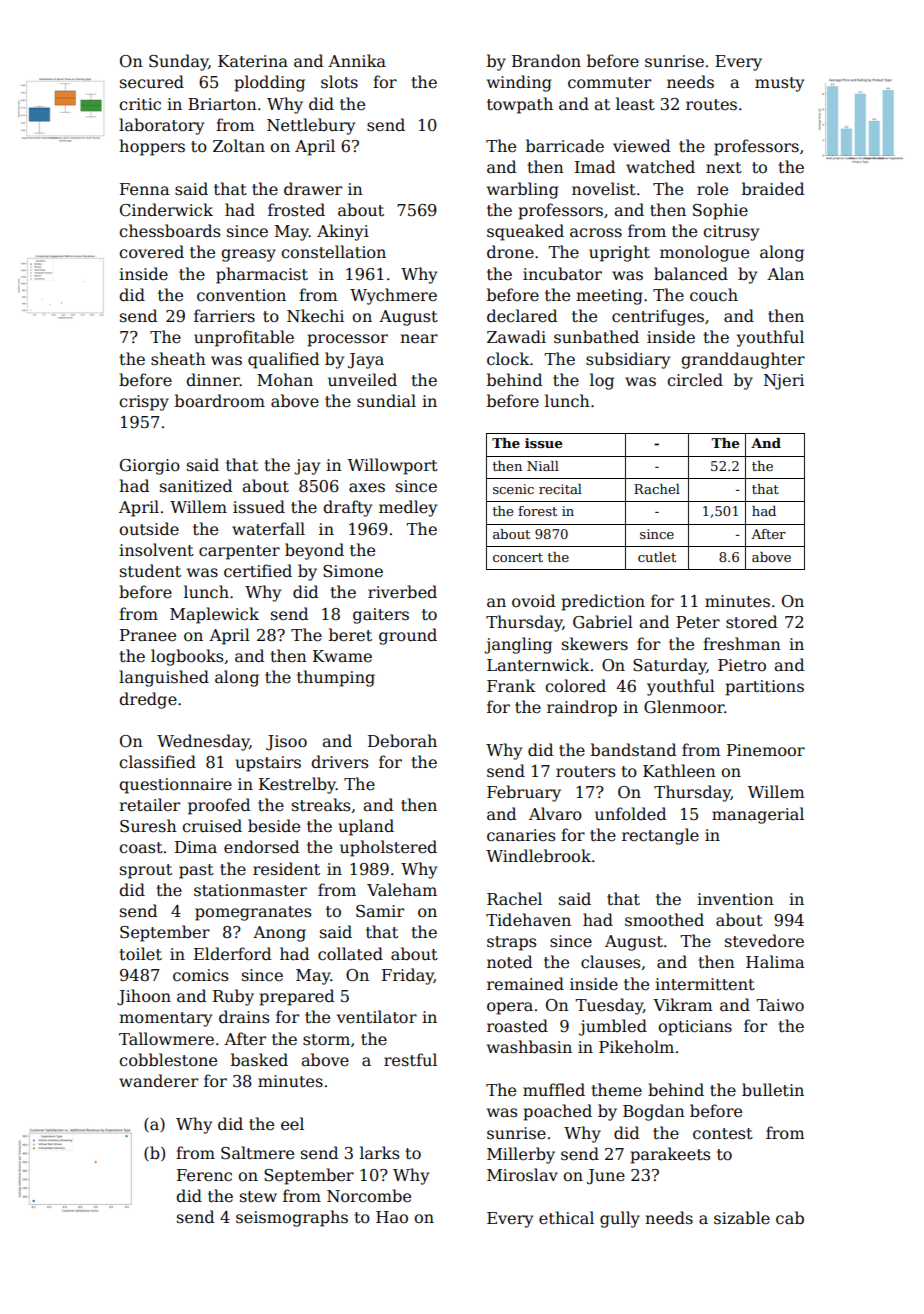  I want to click on declared, so click(522, 316).
